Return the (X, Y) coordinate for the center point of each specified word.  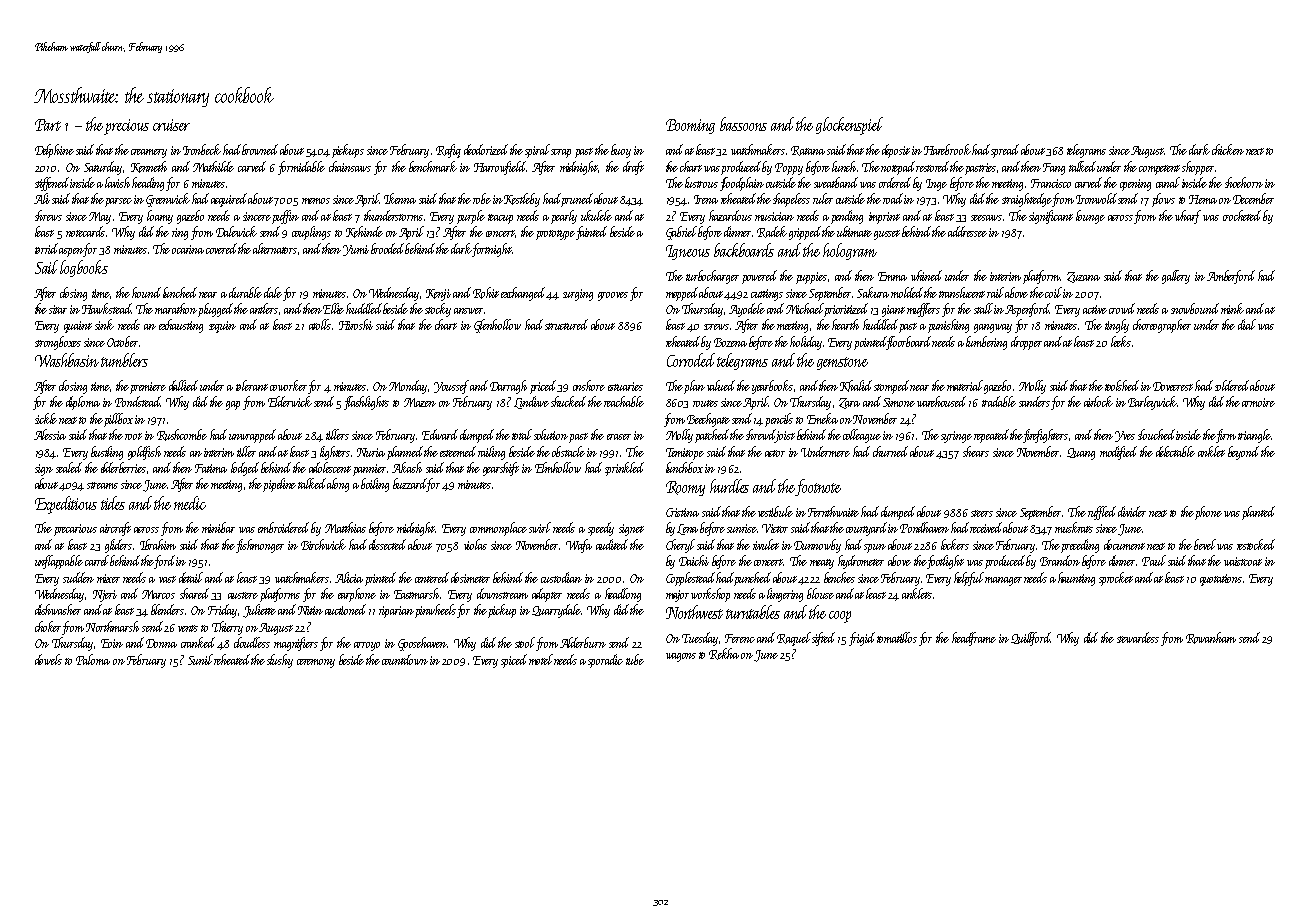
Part (48, 125)
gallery (1176, 277)
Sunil (200, 659)
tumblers (124, 360)
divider (1132, 511)
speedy (601, 529)
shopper (1198, 168)
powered (759, 277)
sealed (69, 467)
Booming (690, 126)
